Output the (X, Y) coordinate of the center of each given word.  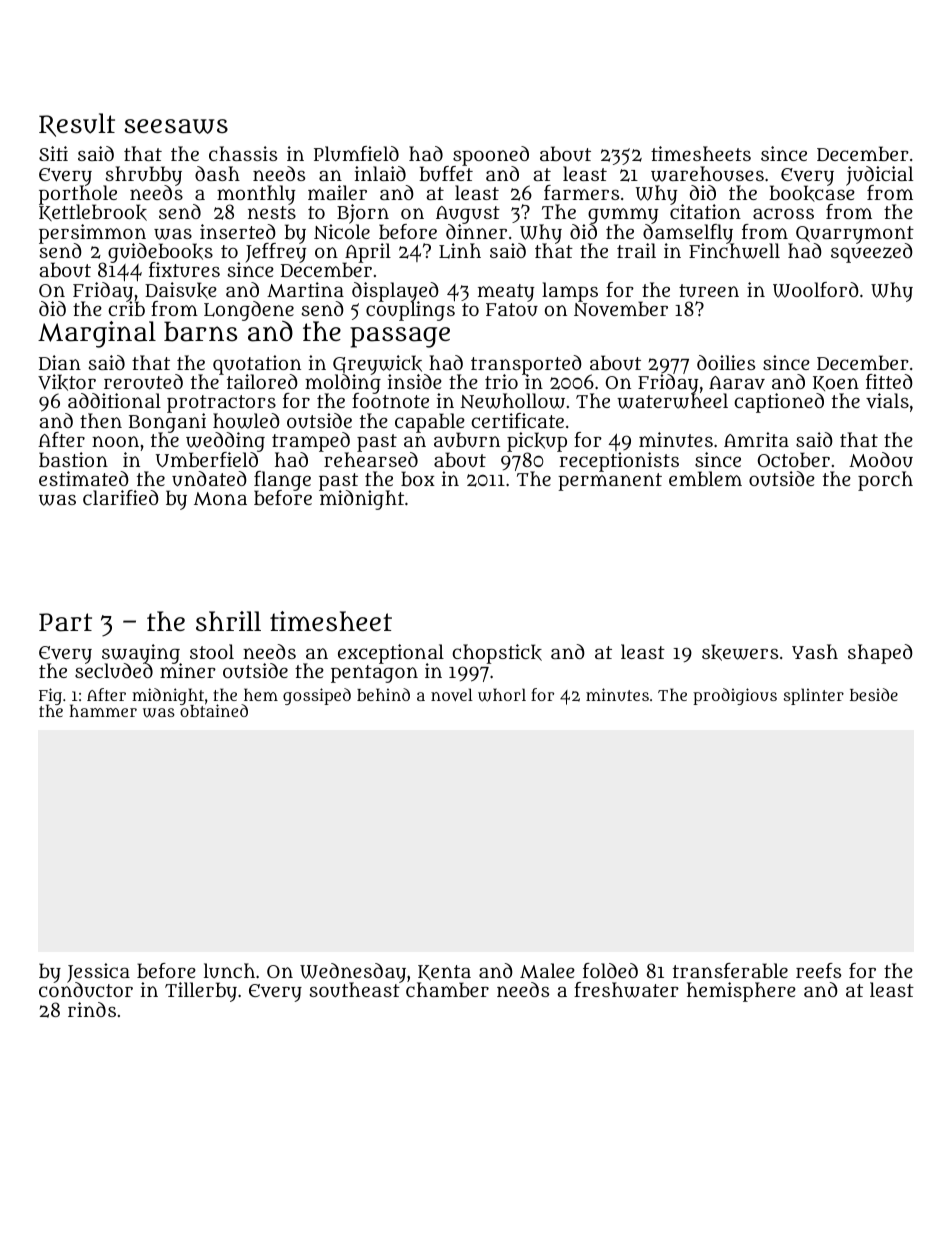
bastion (73, 459)
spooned (491, 156)
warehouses (707, 174)
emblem (705, 478)
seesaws (176, 126)
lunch (229, 970)
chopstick (497, 654)
